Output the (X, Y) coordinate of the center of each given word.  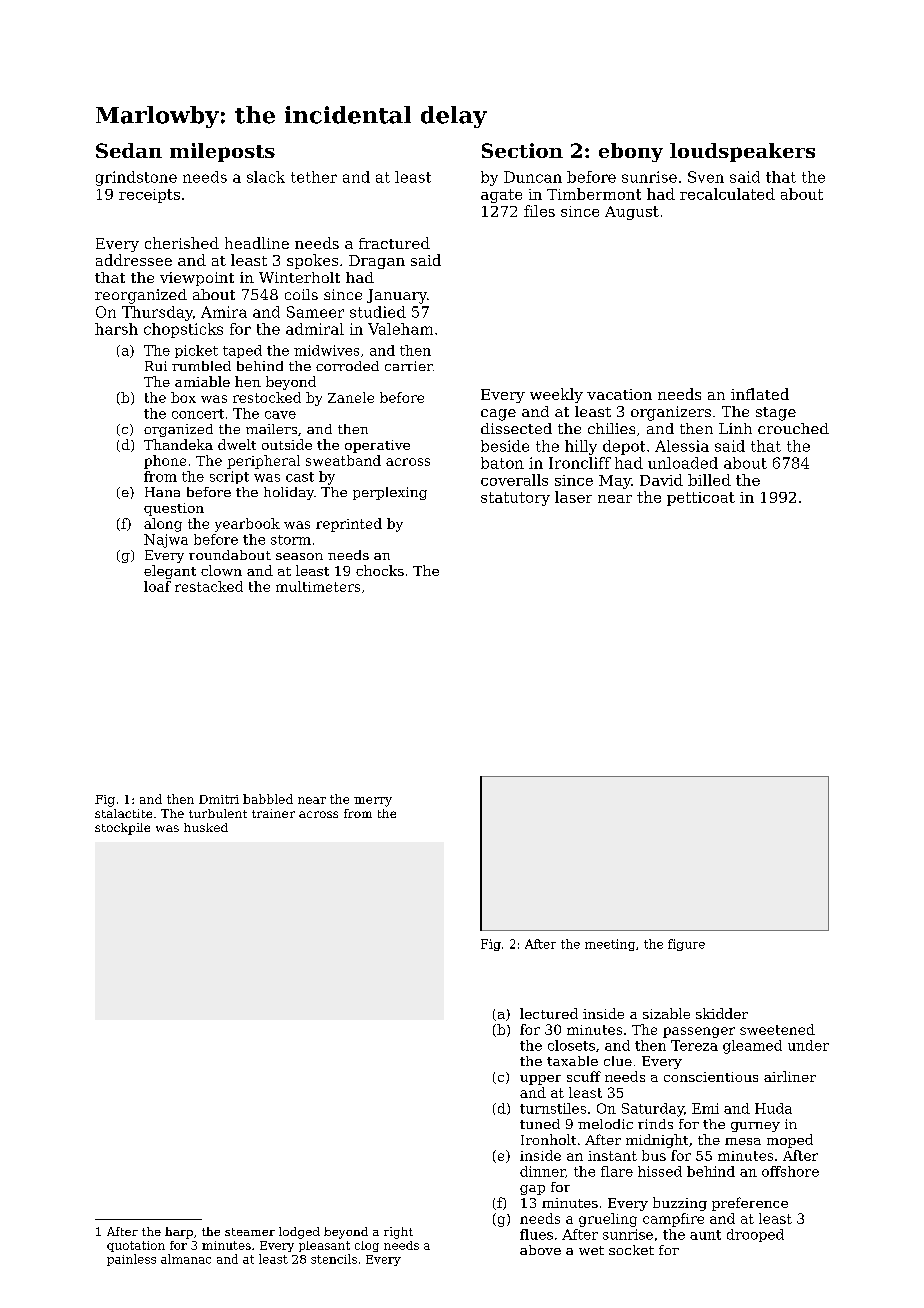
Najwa (166, 541)
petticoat (701, 499)
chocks (380, 570)
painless (131, 1260)
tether (314, 177)
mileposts (222, 152)
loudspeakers (742, 152)
